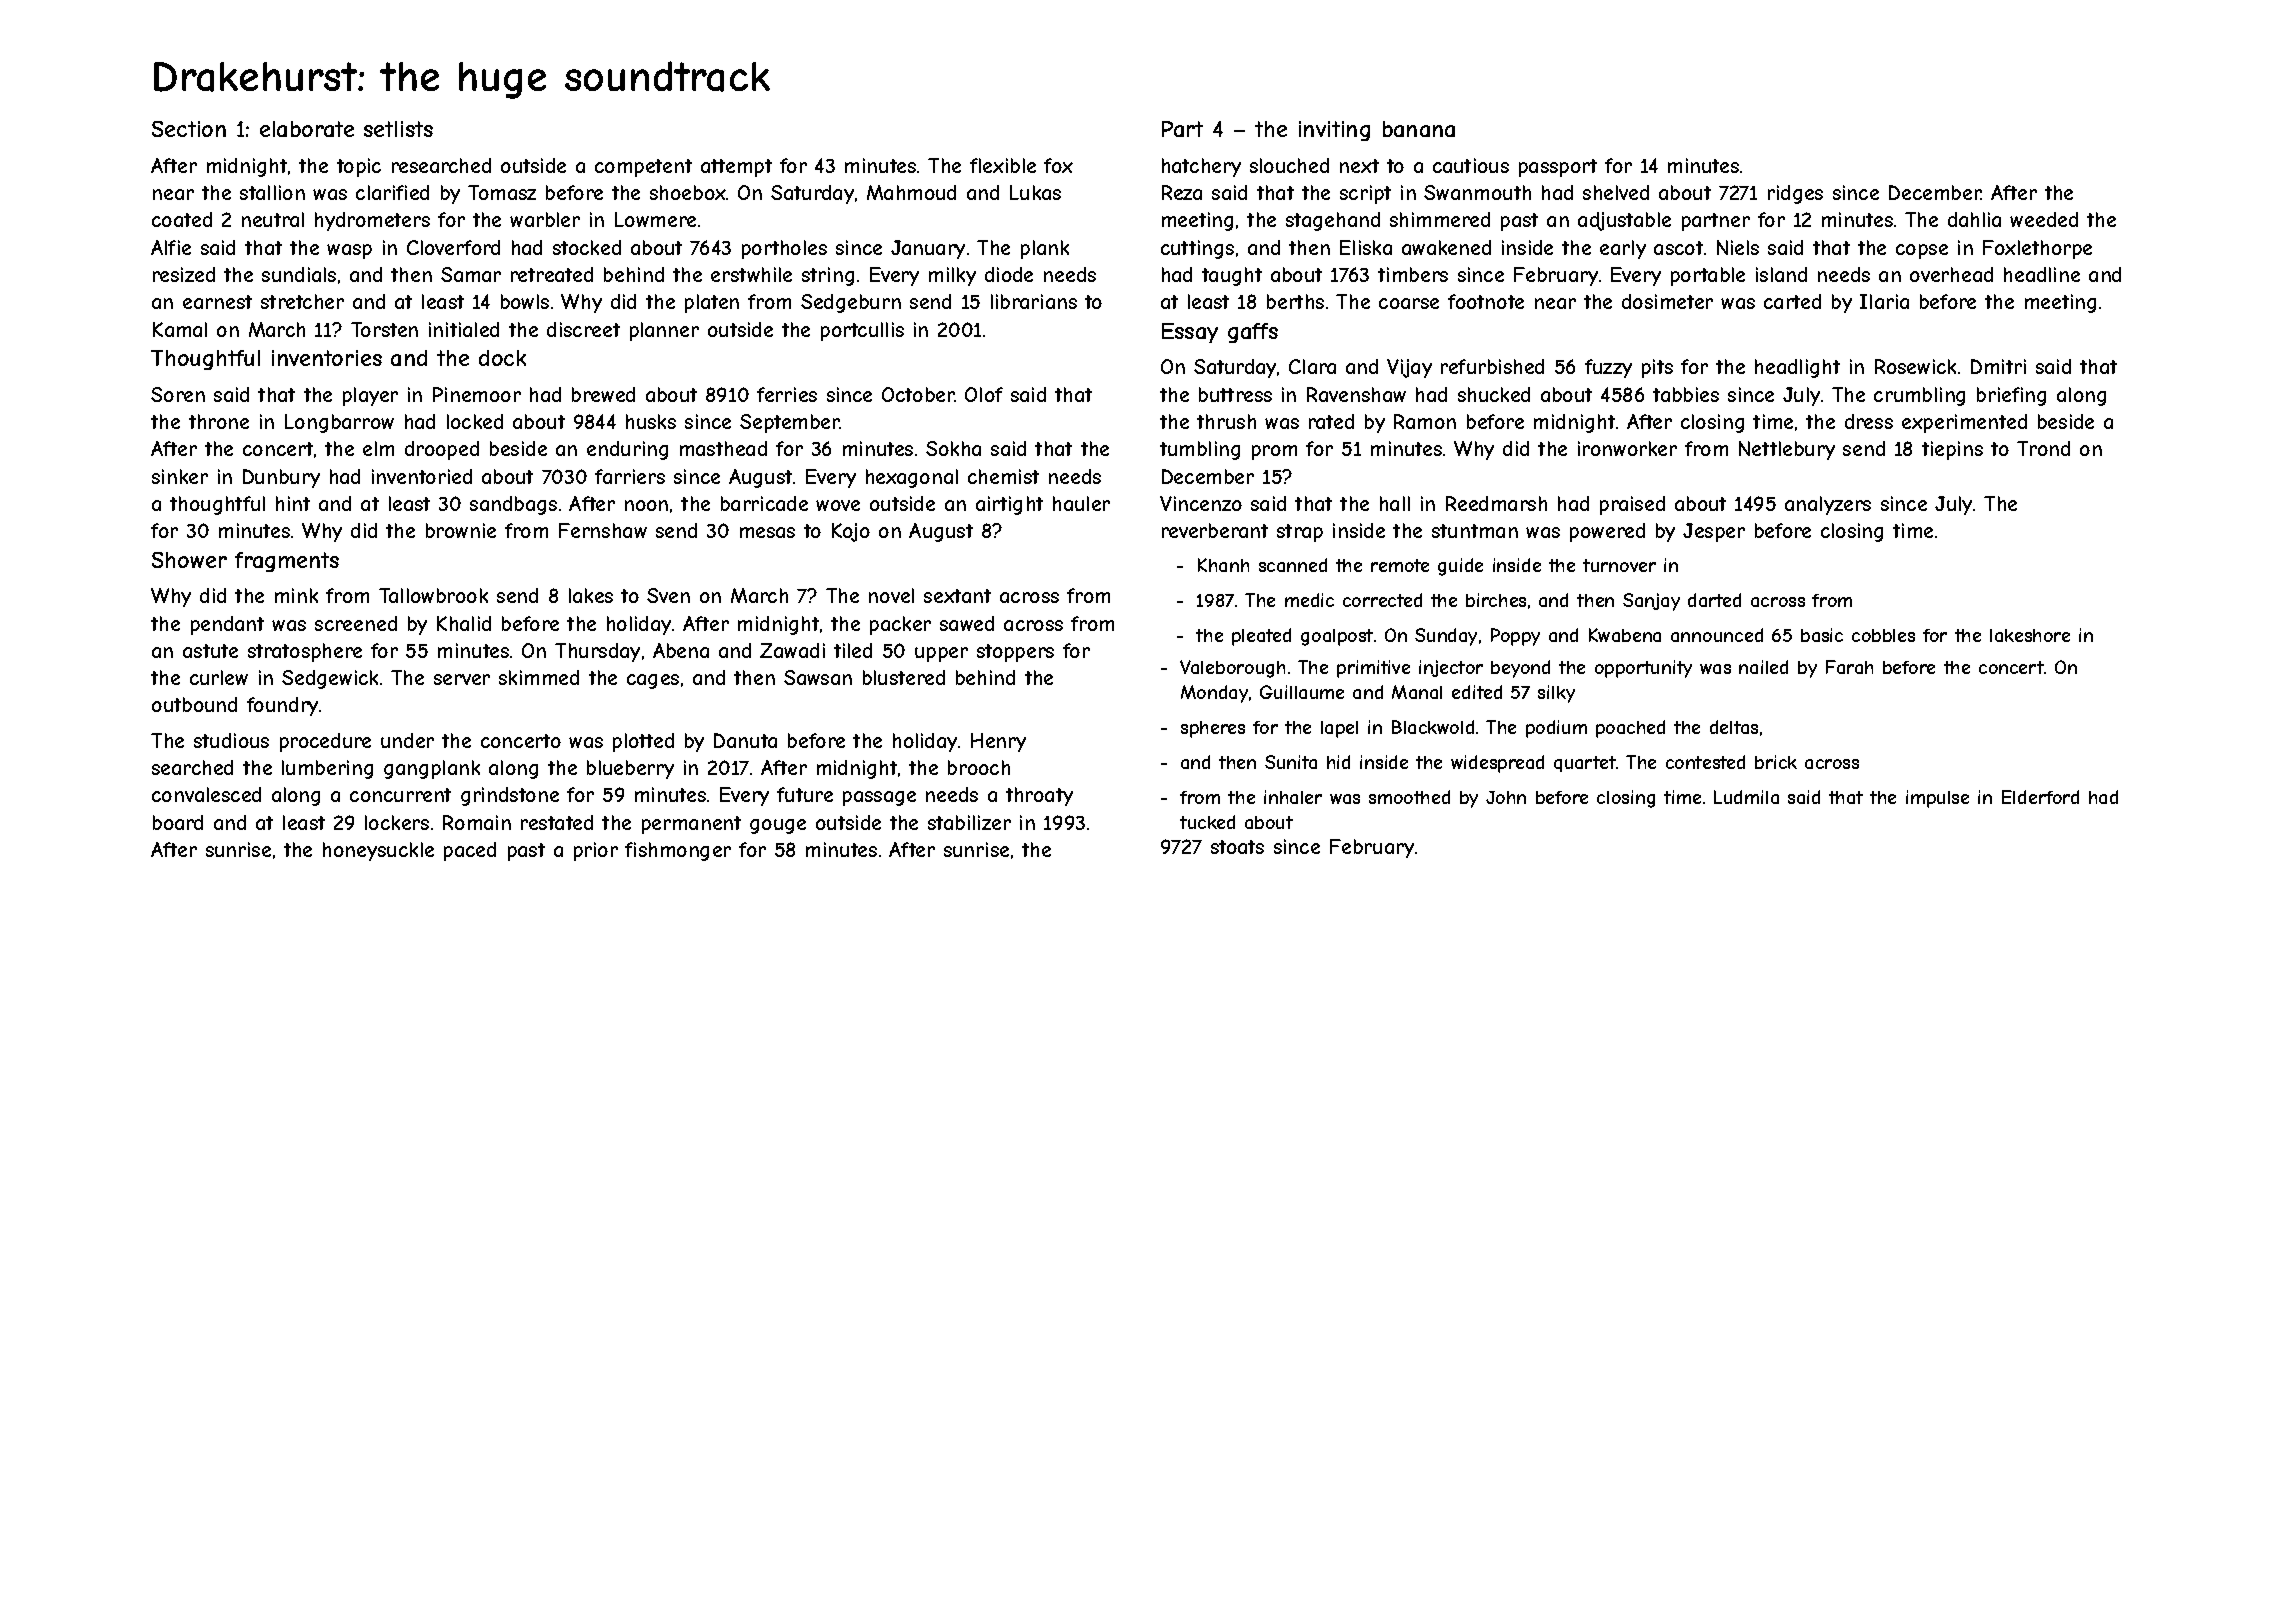 Image resolution: width=2277 pixels, height=1610 pixels. Describe the element at coordinates (206, 794) in the image. I see `convalesced` at that location.
